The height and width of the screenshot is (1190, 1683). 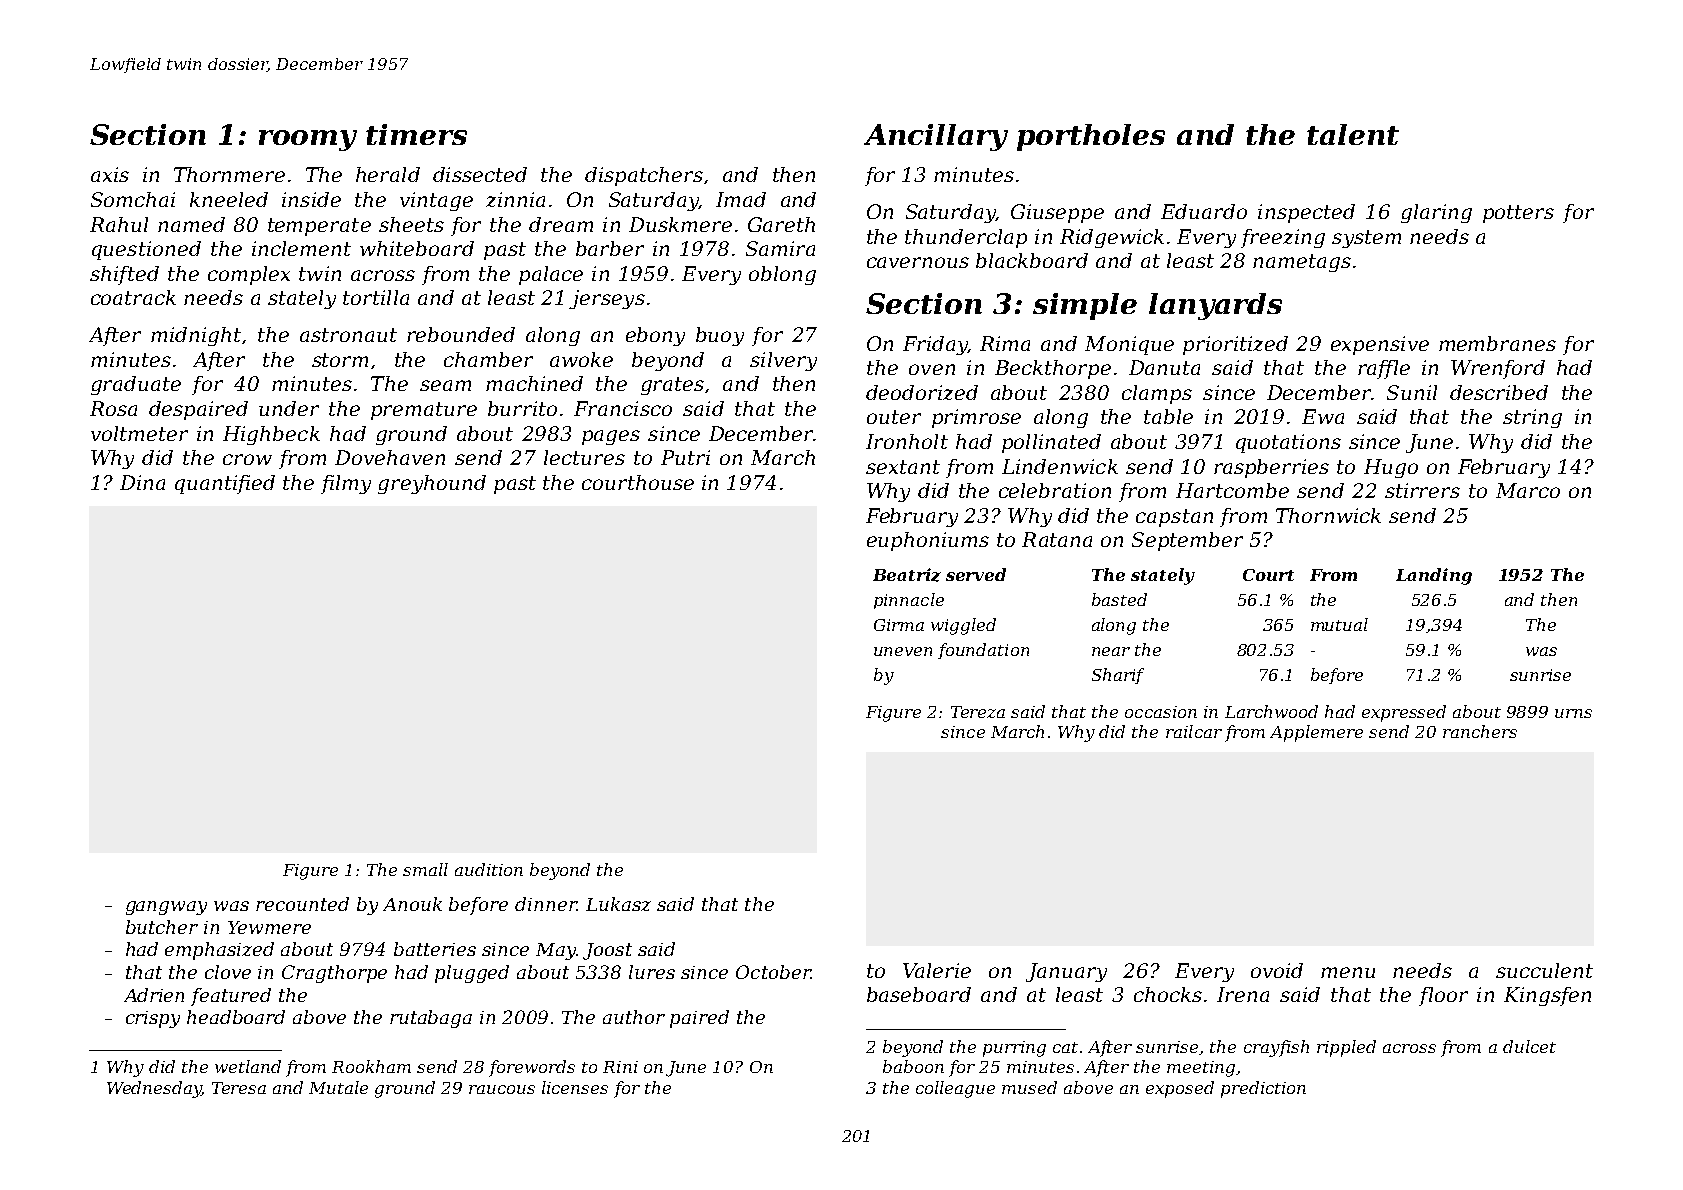 I want to click on Landing, so click(x=1434, y=576).
